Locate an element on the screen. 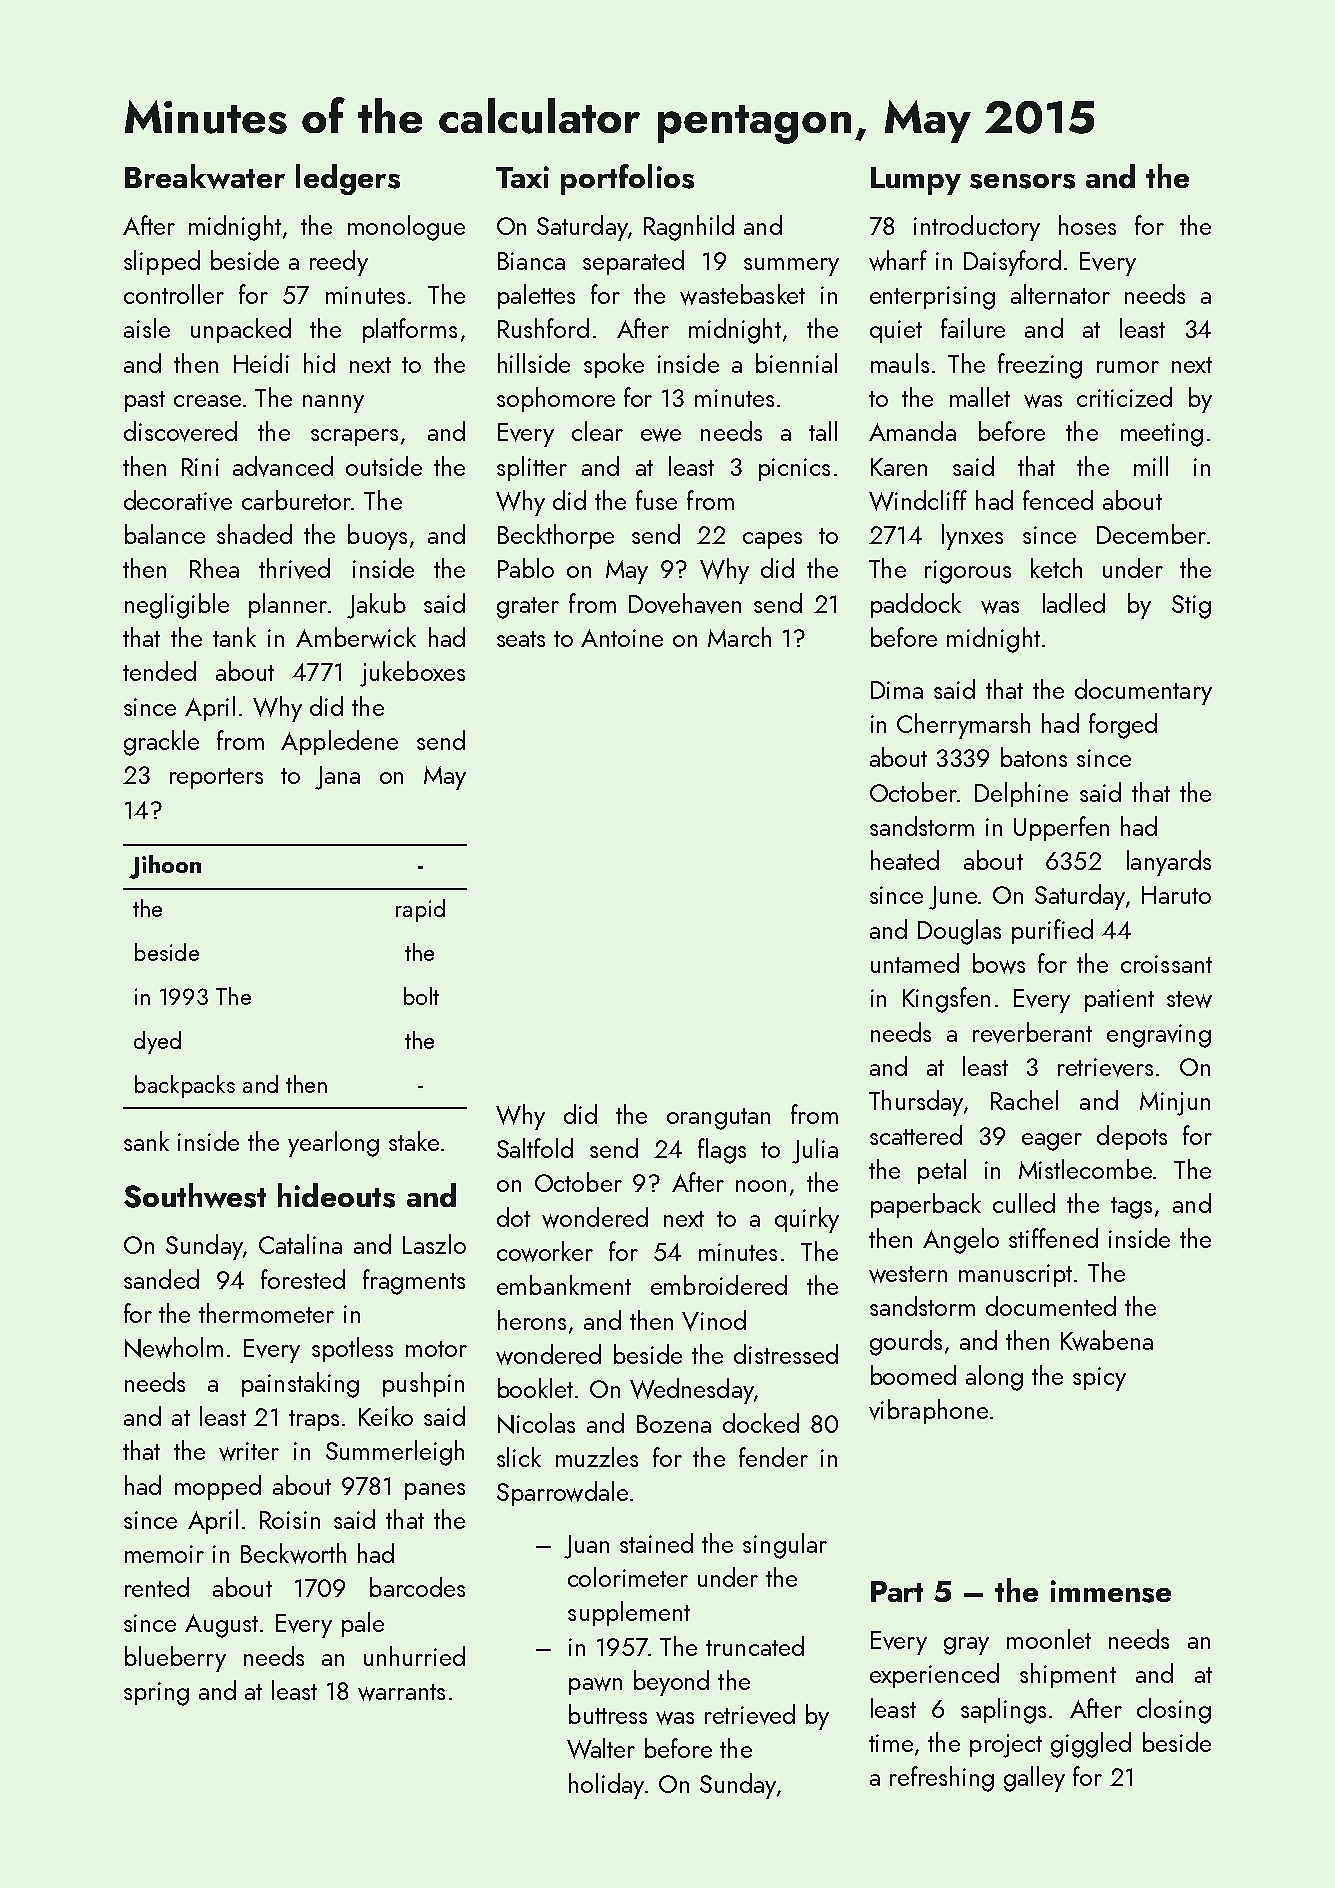 This screenshot has height=1888, width=1335. Jana is located at coordinates (337, 778).
